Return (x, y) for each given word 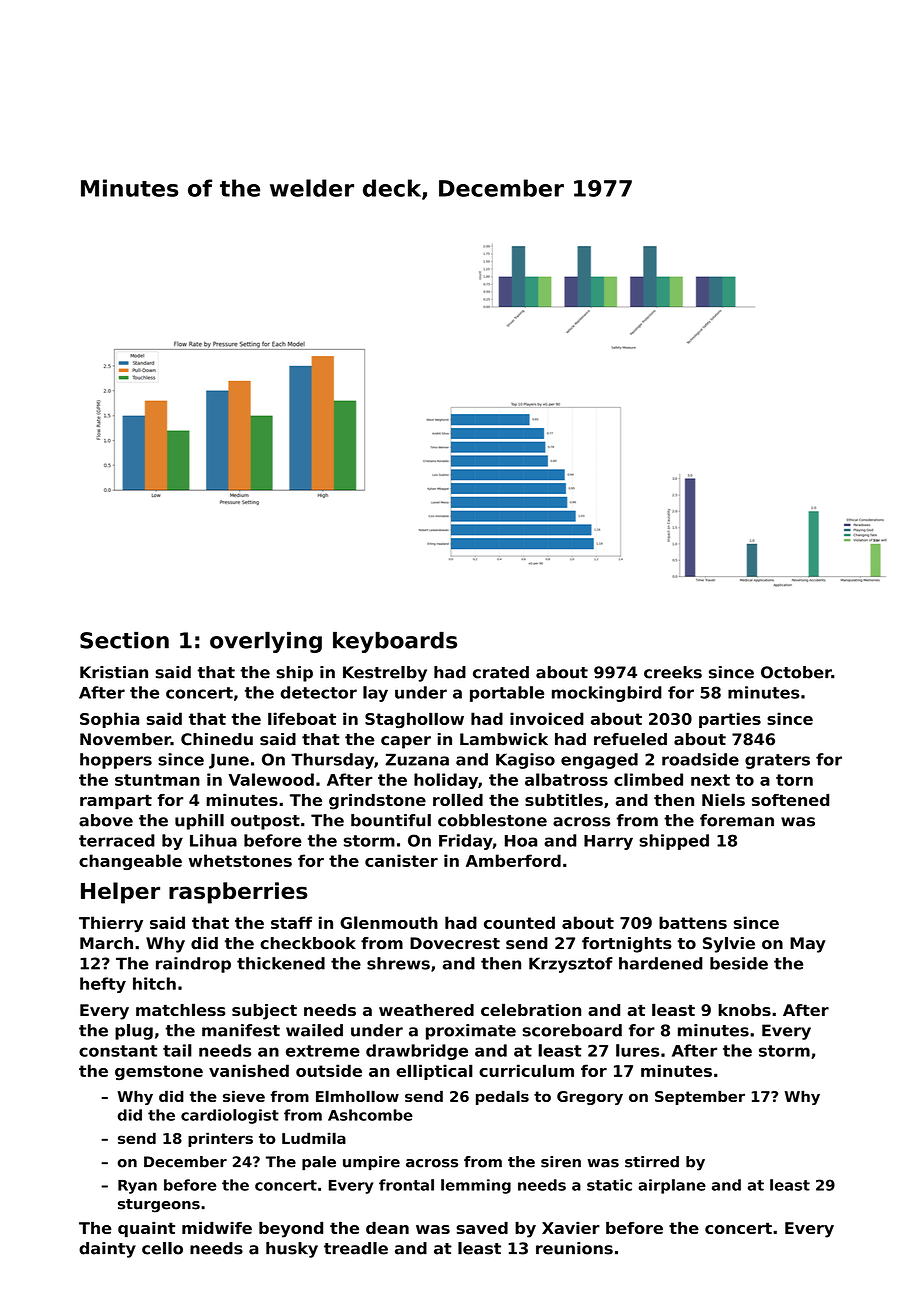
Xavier (571, 1228)
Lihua (213, 840)
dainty (107, 1250)
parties (730, 720)
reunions (574, 1248)
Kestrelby (385, 674)
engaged (599, 761)
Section (124, 640)
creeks (673, 672)
